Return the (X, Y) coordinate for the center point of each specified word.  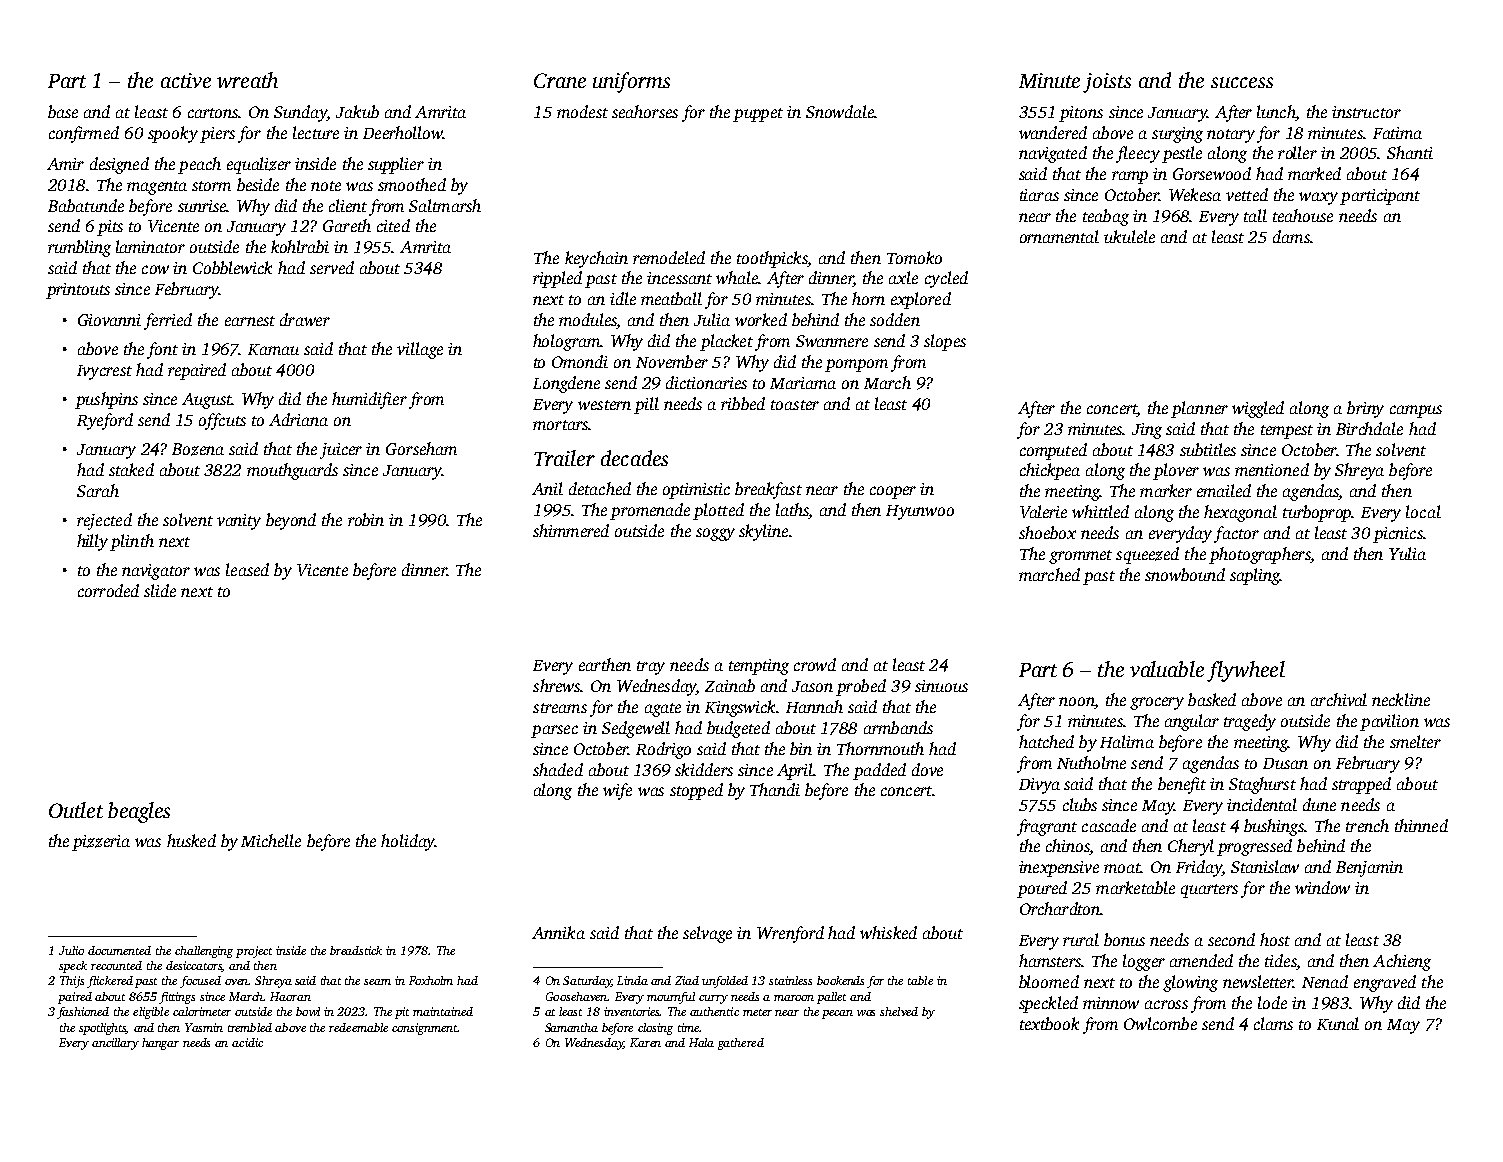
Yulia (1407, 553)
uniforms (631, 82)
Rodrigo (663, 750)
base (63, 111)
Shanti (1410, 152)
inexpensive (1059, 869)
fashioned (83, 1013)
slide (160, 590)
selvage (707, 934)
